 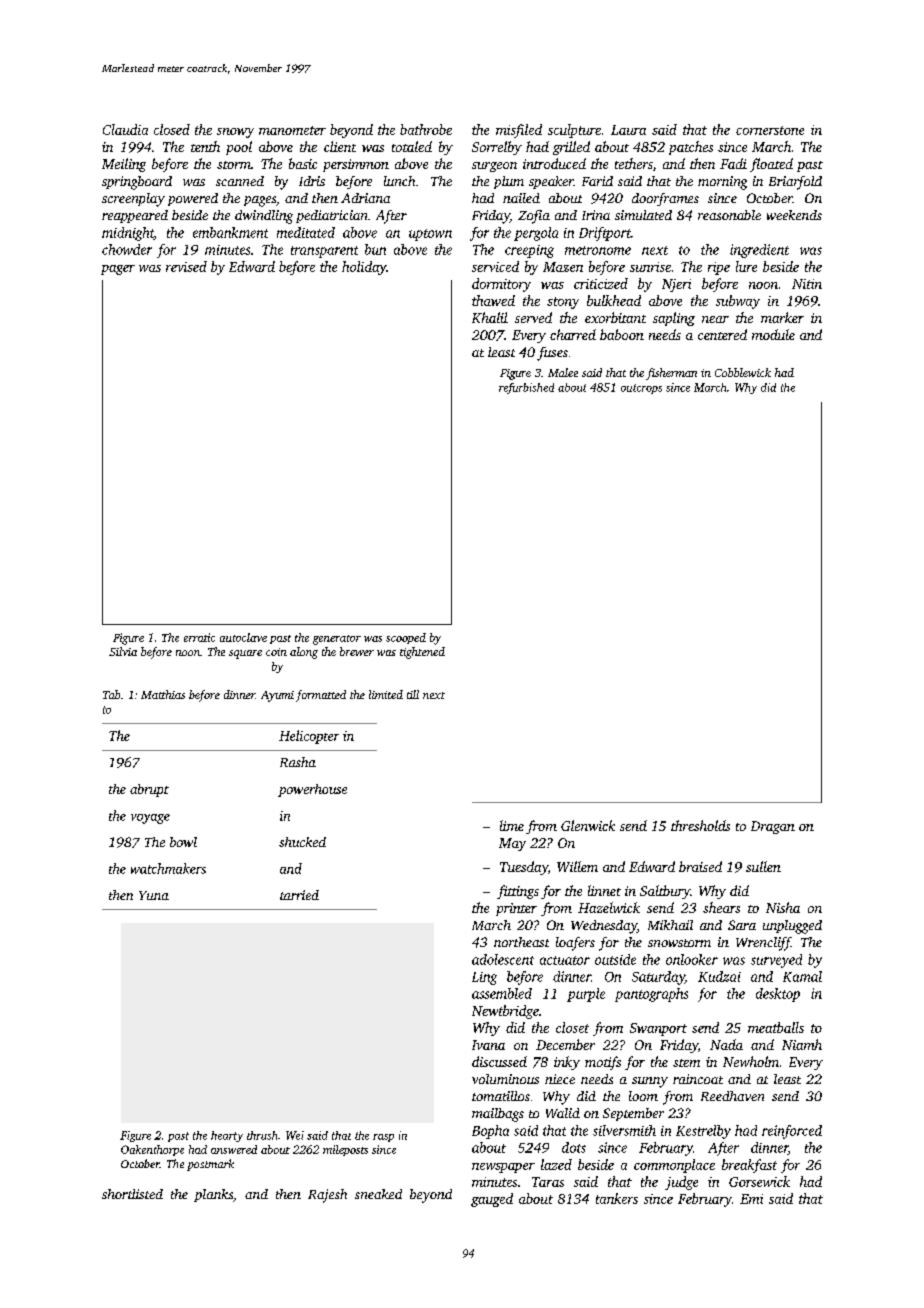 What do you see at coordinates (132, 1194) in the image?
I see `shortlisted` at bounding box center [132, 1194].
